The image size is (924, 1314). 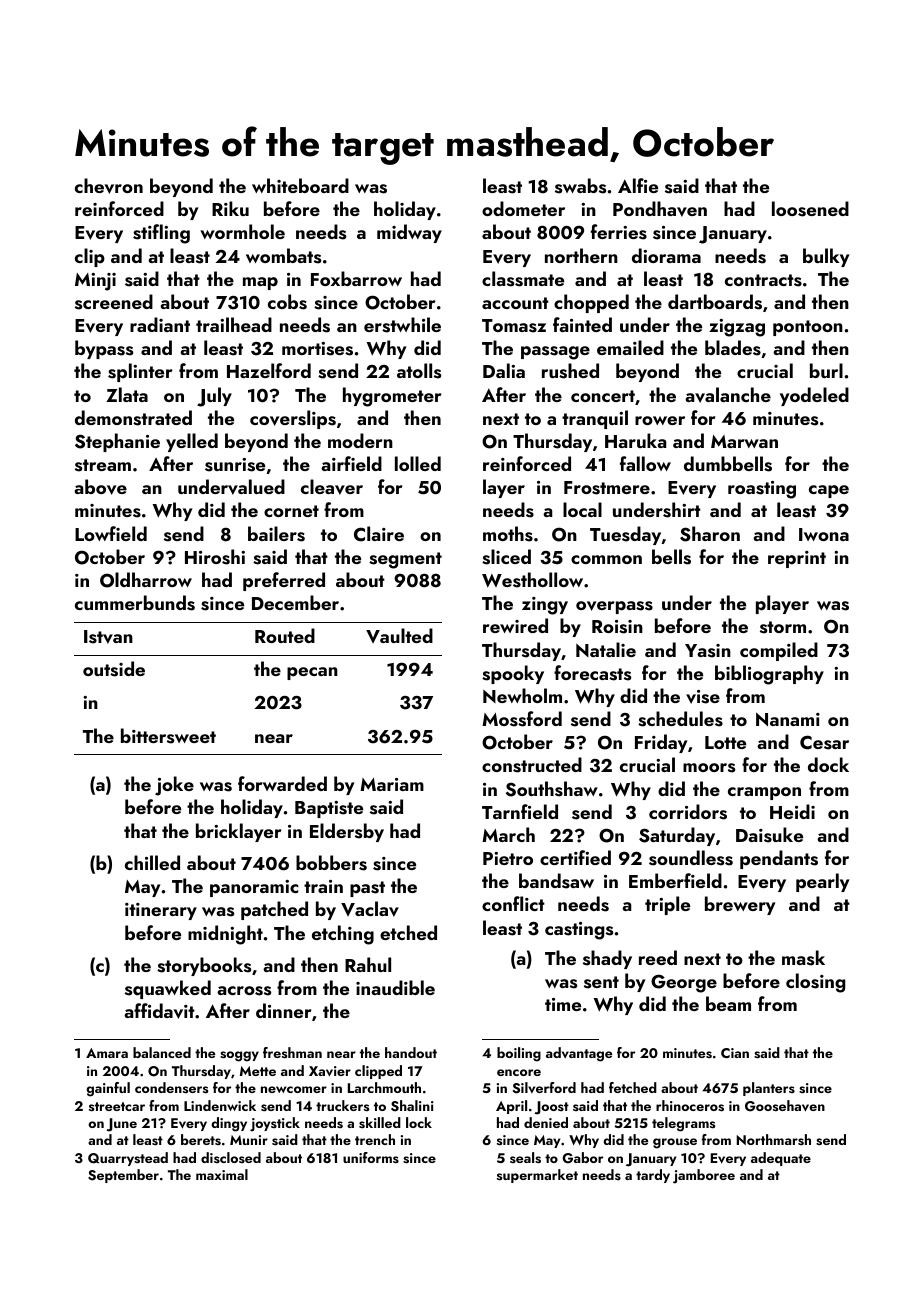 What do you see at coordinates (249, 1140) in the document?
I see `Munir` at bounding box center [249, 1140].
